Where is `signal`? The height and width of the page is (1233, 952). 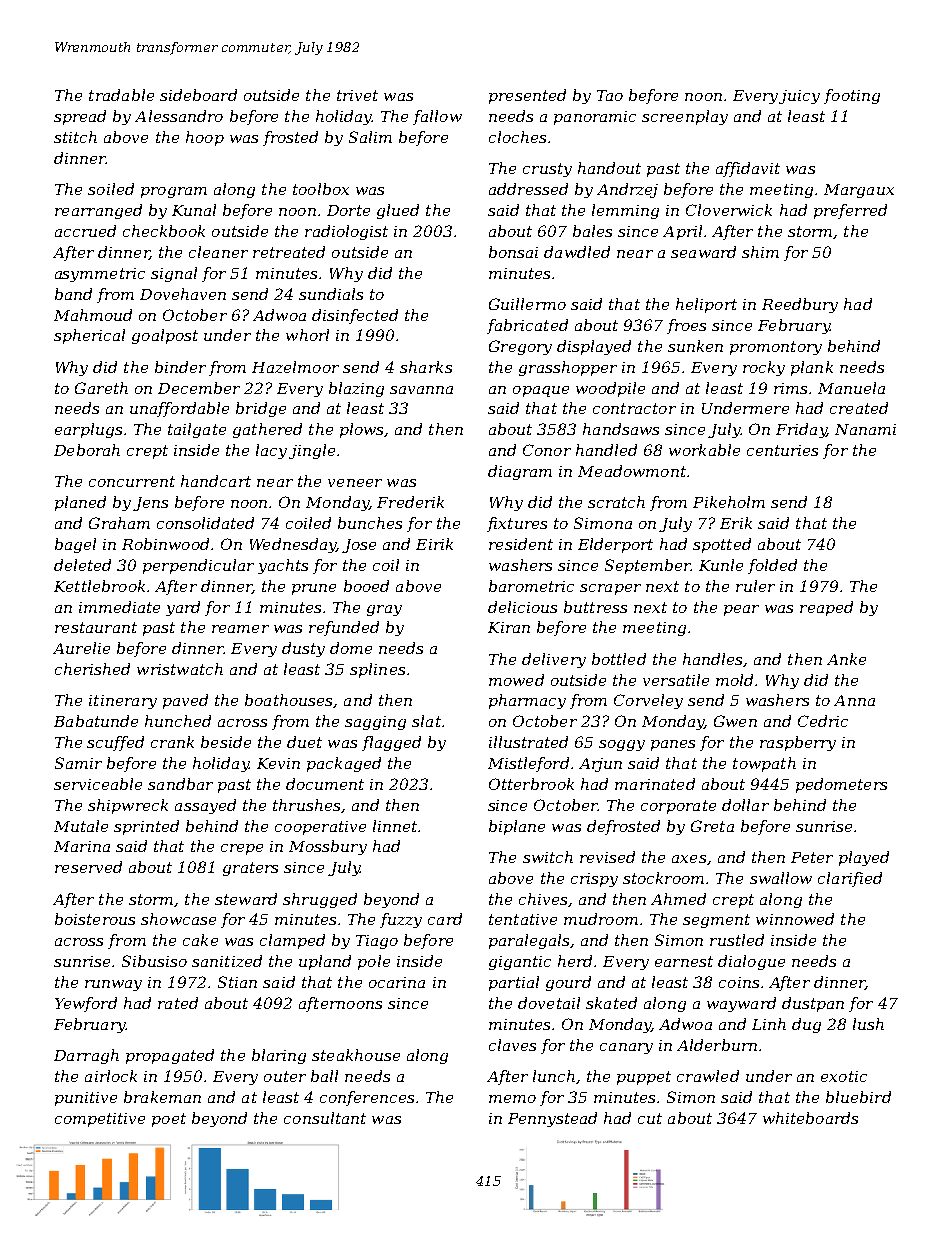 signal is located at coordinates (174, 274).
